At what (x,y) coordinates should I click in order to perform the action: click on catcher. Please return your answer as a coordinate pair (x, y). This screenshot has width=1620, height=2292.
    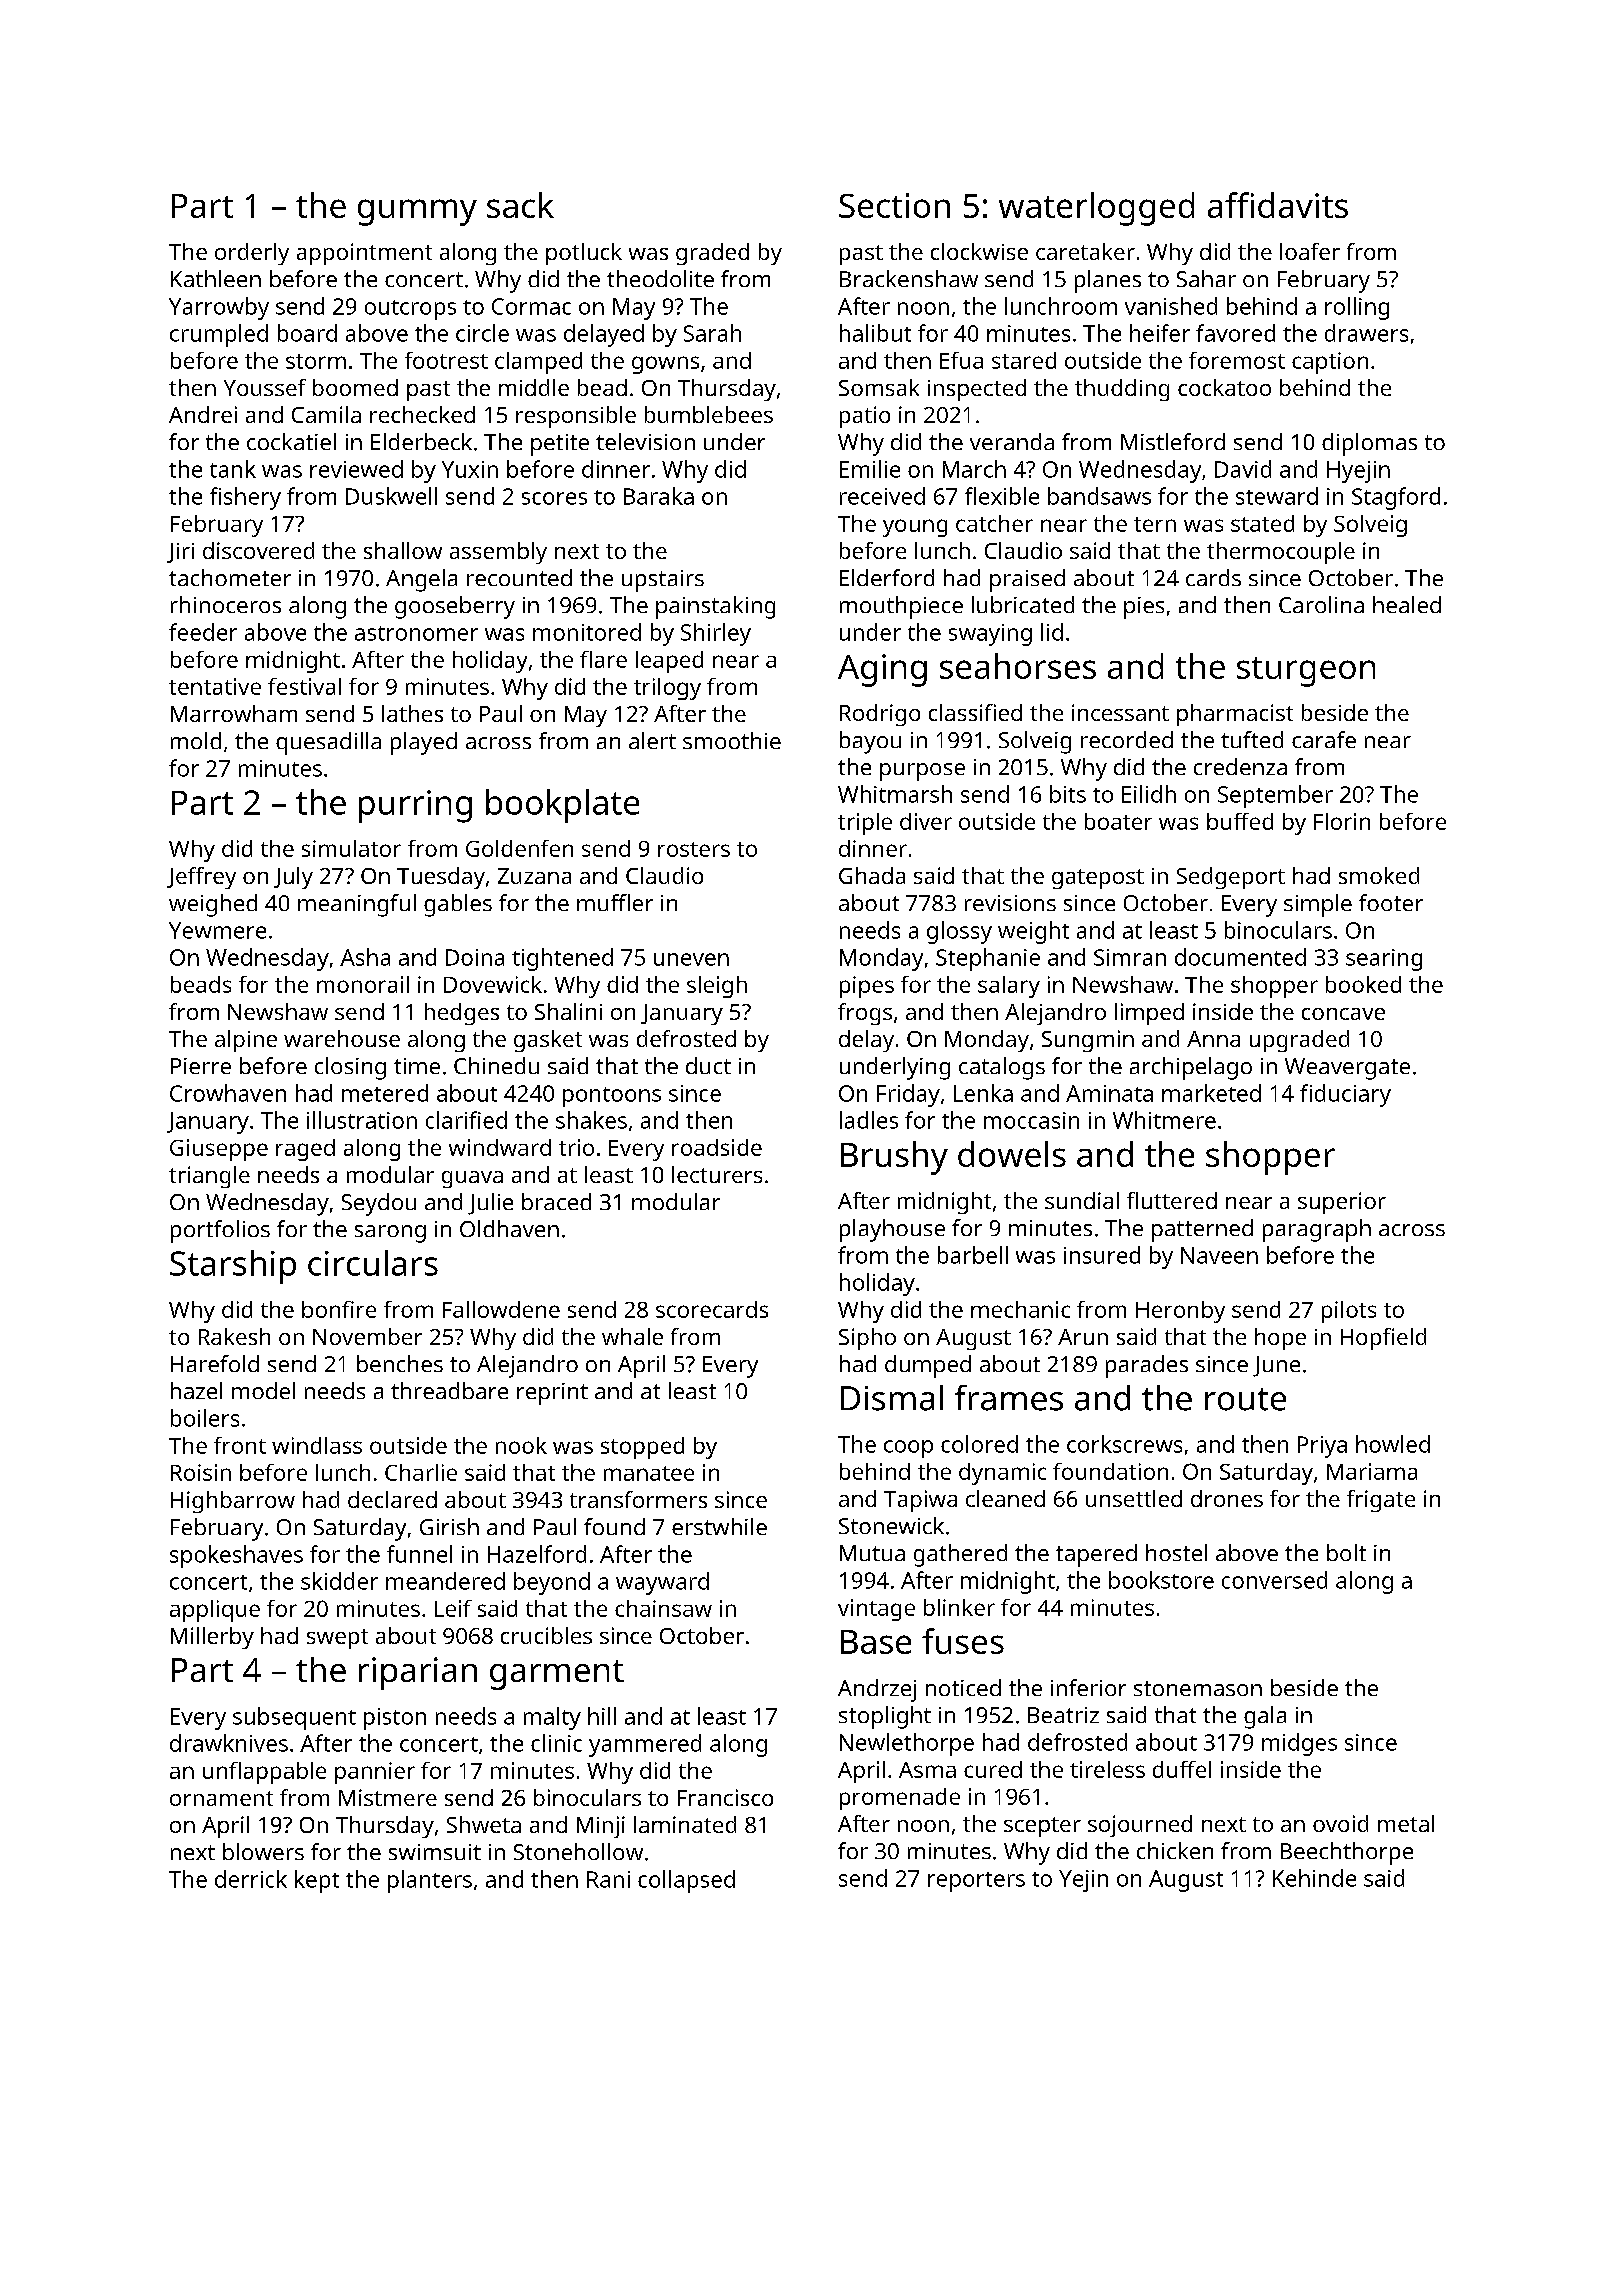
    Looking at the image, I should click on (994, 523).
